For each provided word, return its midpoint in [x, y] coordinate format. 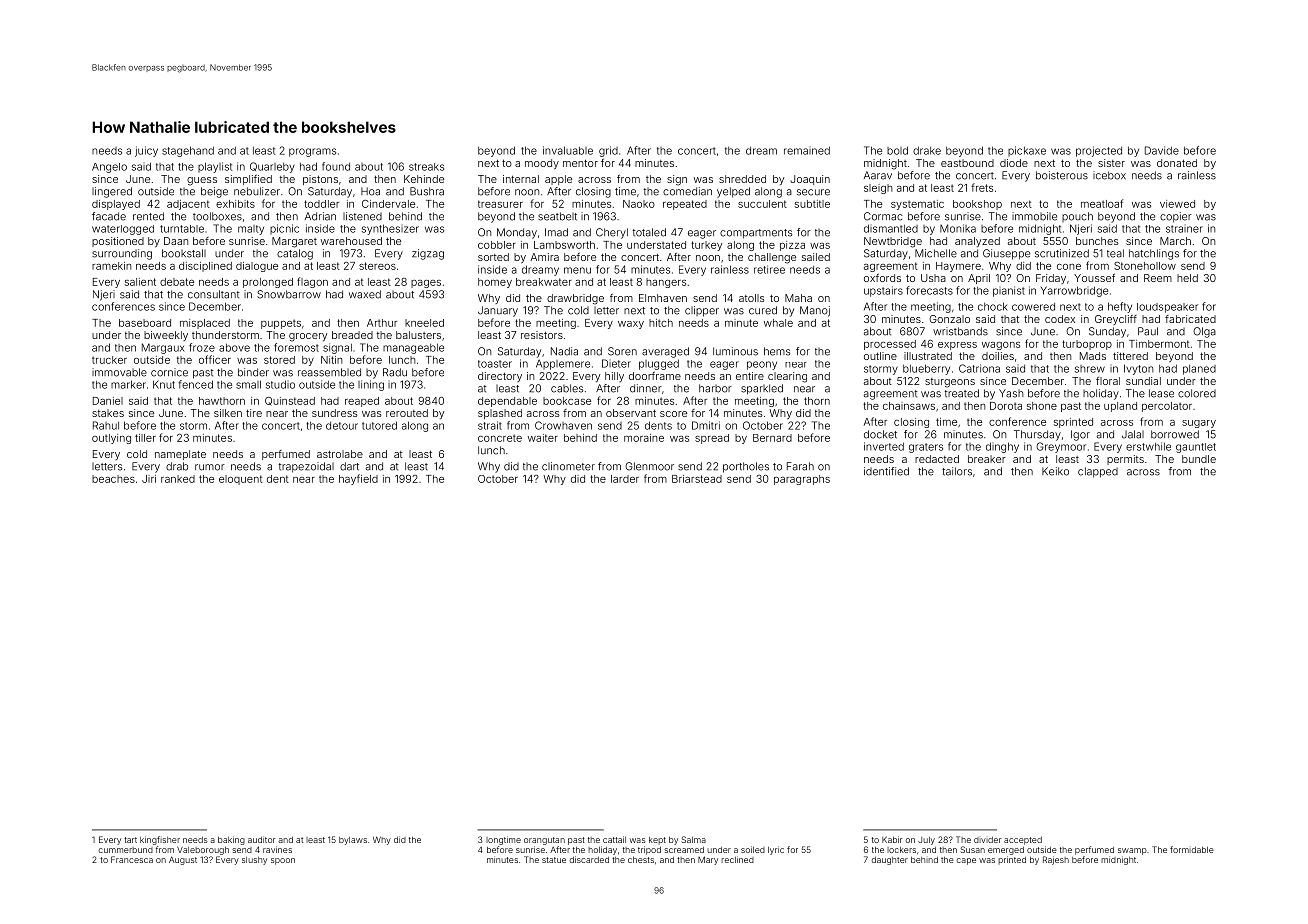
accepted [1023, 841]
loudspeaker [1167, 308]
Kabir [892, 839]
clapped [1098, 472]
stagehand [188, 151]
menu [577, 270]
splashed [500, 414]
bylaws [353, 841]
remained [807, 150]
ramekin [111, 266]
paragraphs [802, 480]
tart [130, 840]
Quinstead [290, 401]
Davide [1162, 150]
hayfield [358, 479]
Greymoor [1061, 447]
